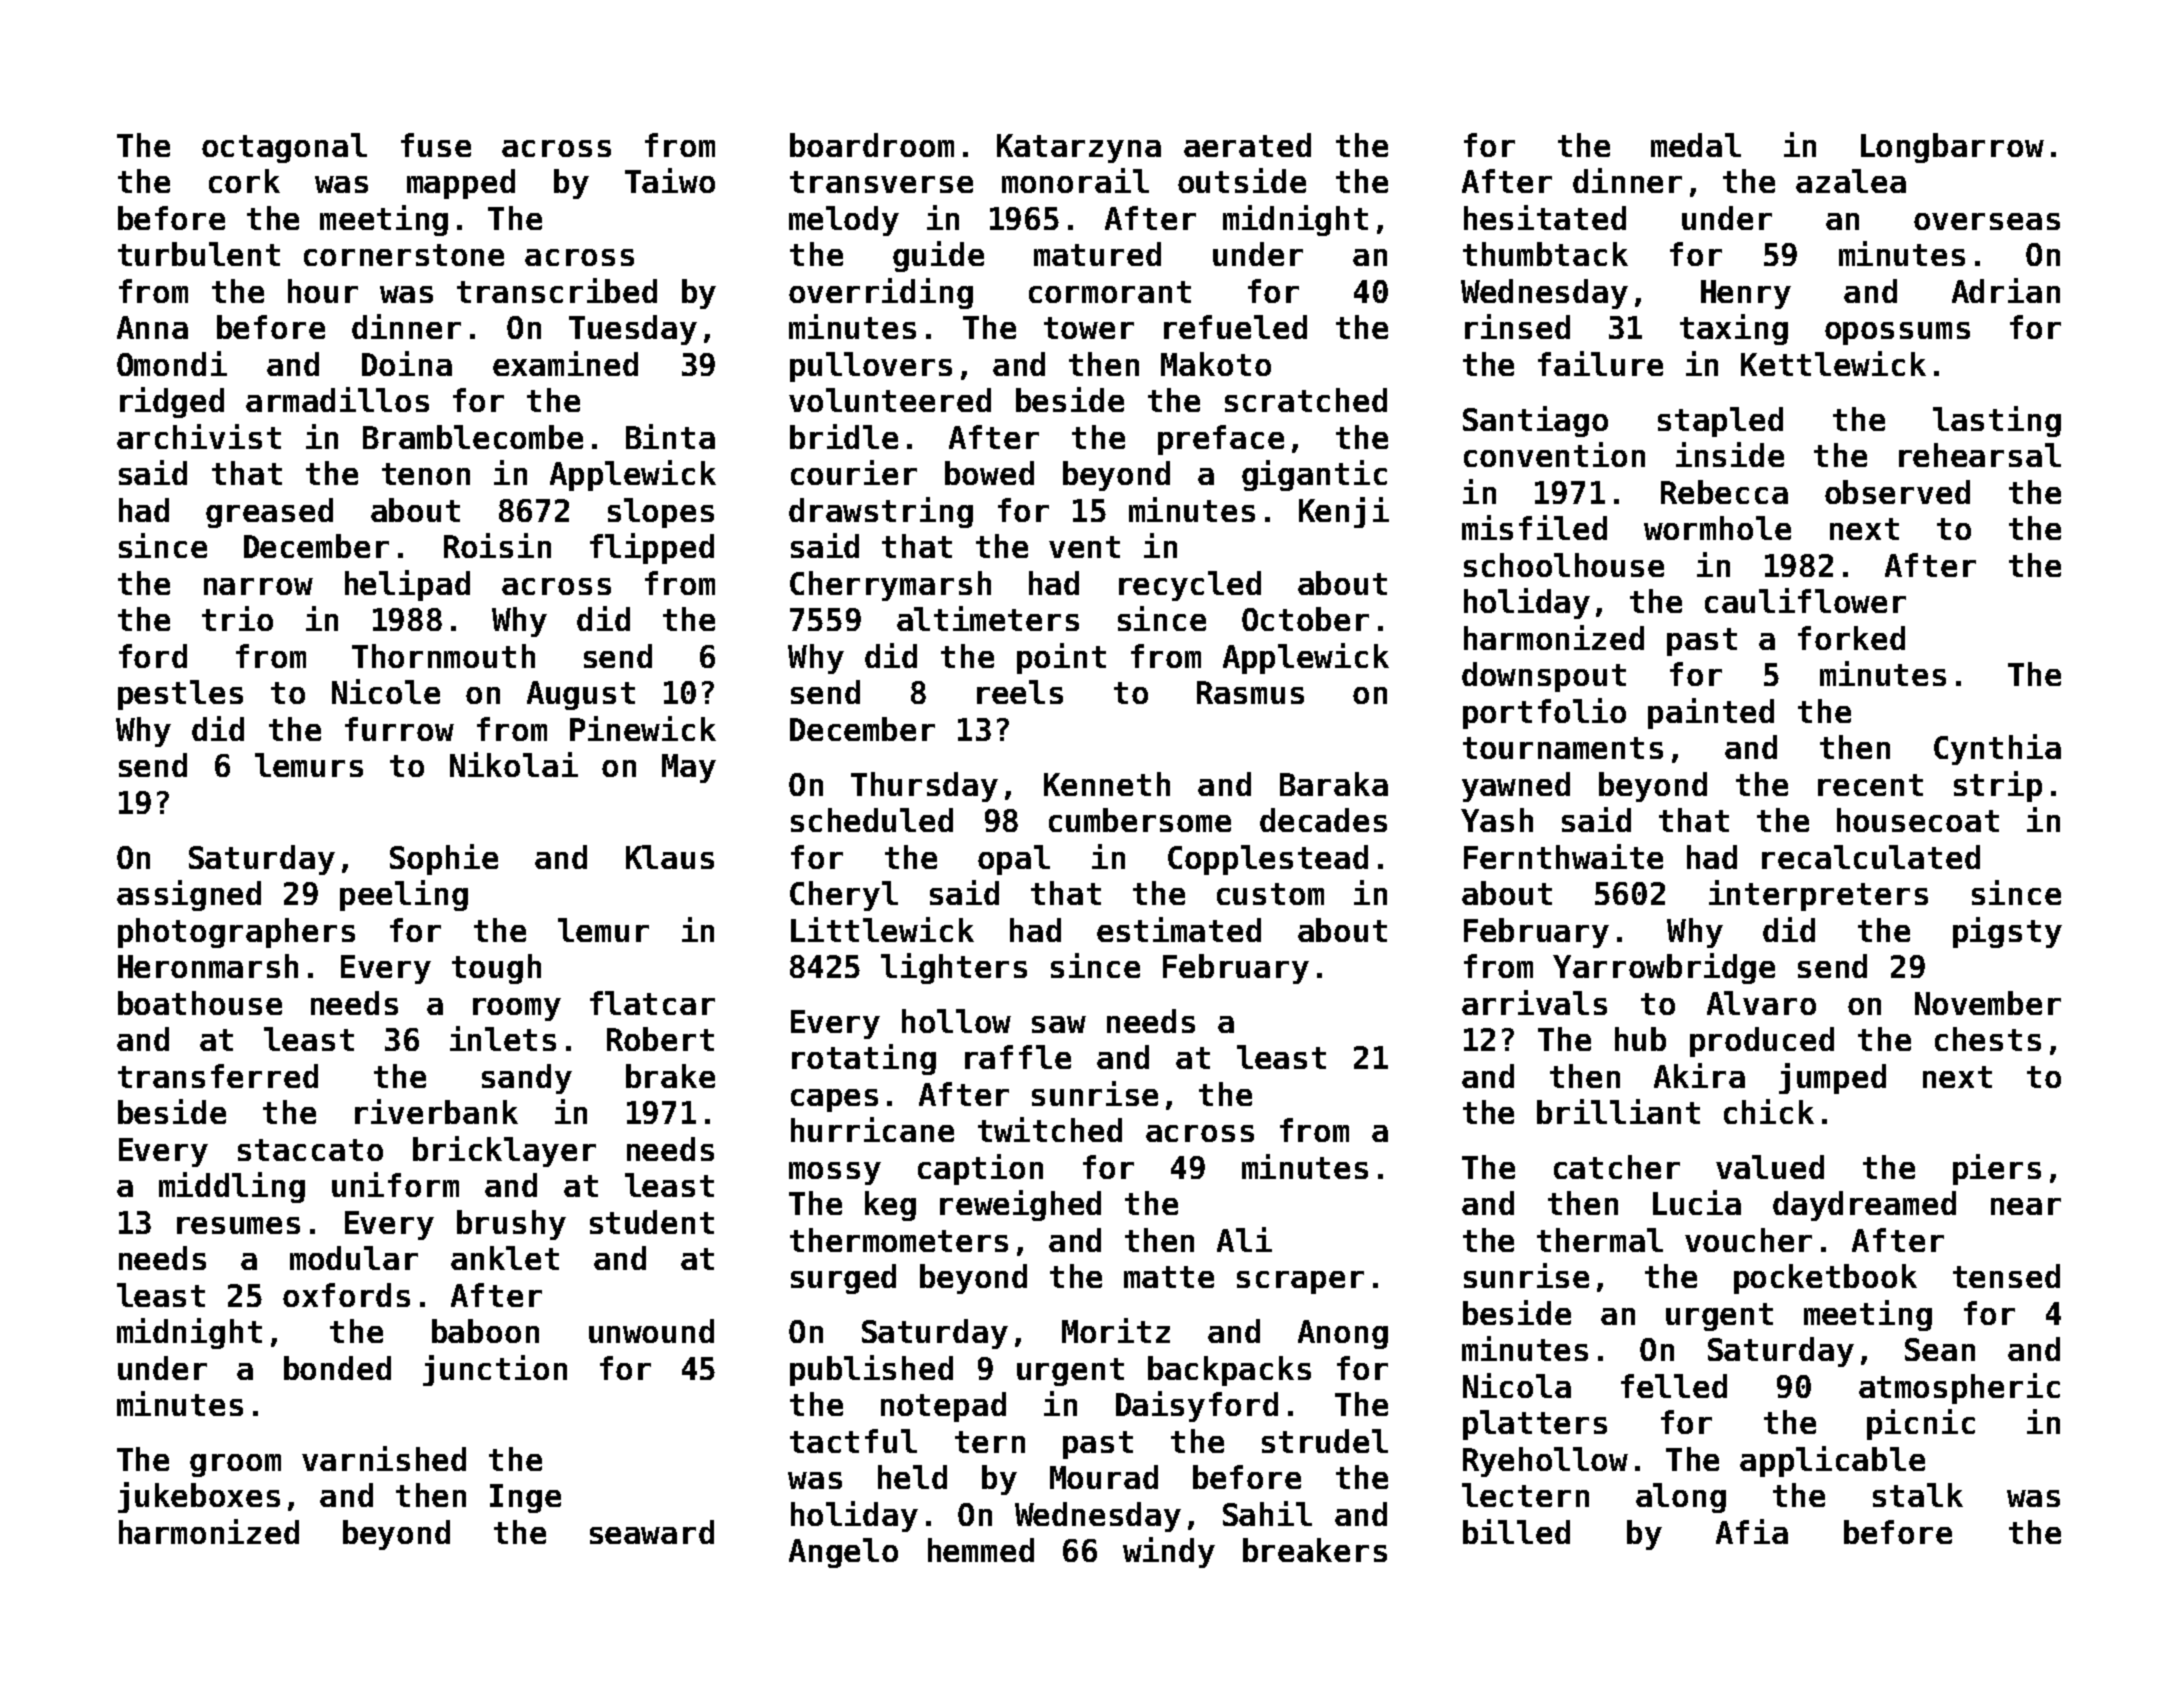  What do you see at coordinates (1770, 1167) in the screenshot?
I see `valued` at bounding box center [1770, 1167].
